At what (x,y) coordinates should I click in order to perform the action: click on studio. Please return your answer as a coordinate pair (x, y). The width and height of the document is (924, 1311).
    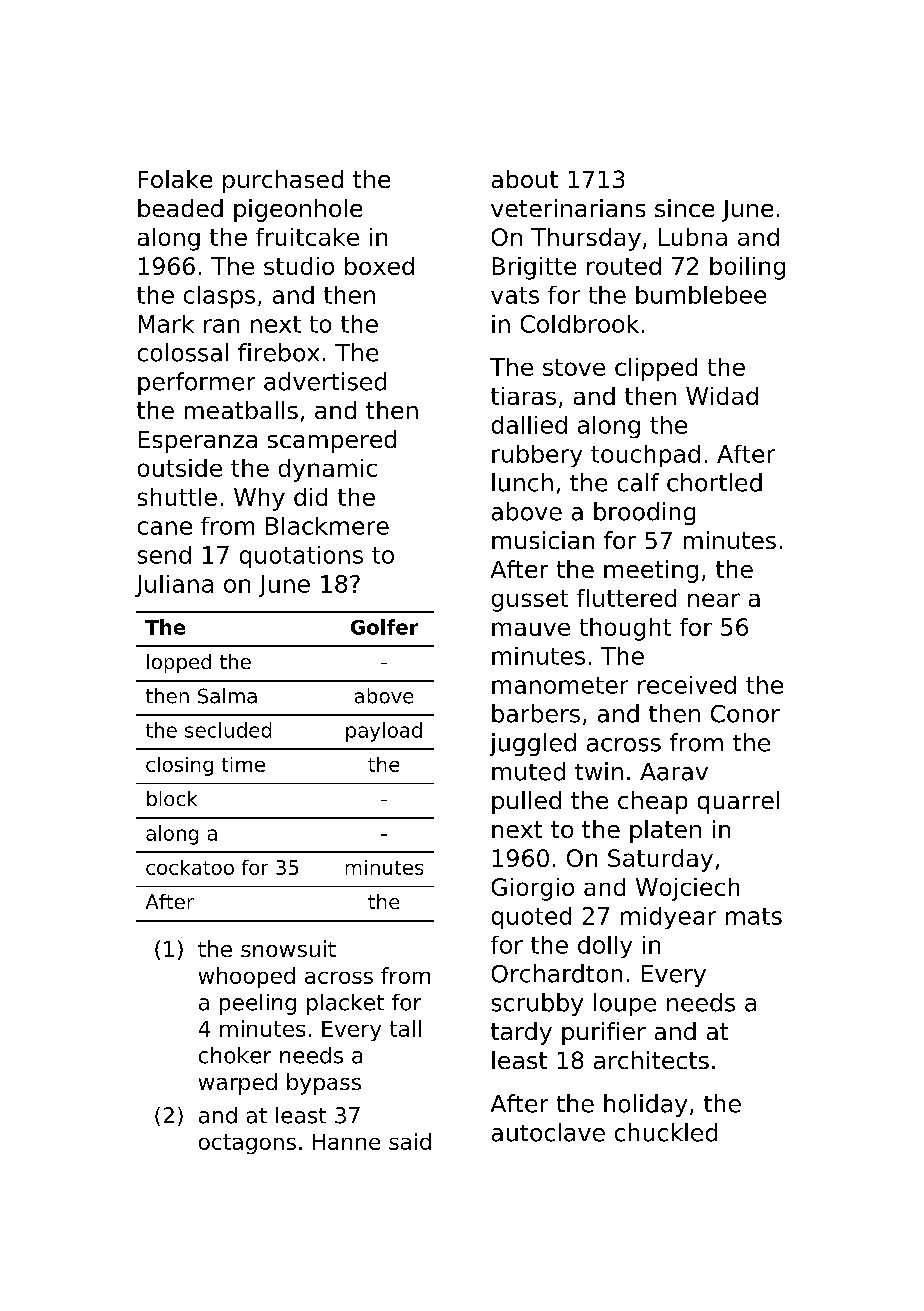
    Looking at the image, I should click on (299, 266).
